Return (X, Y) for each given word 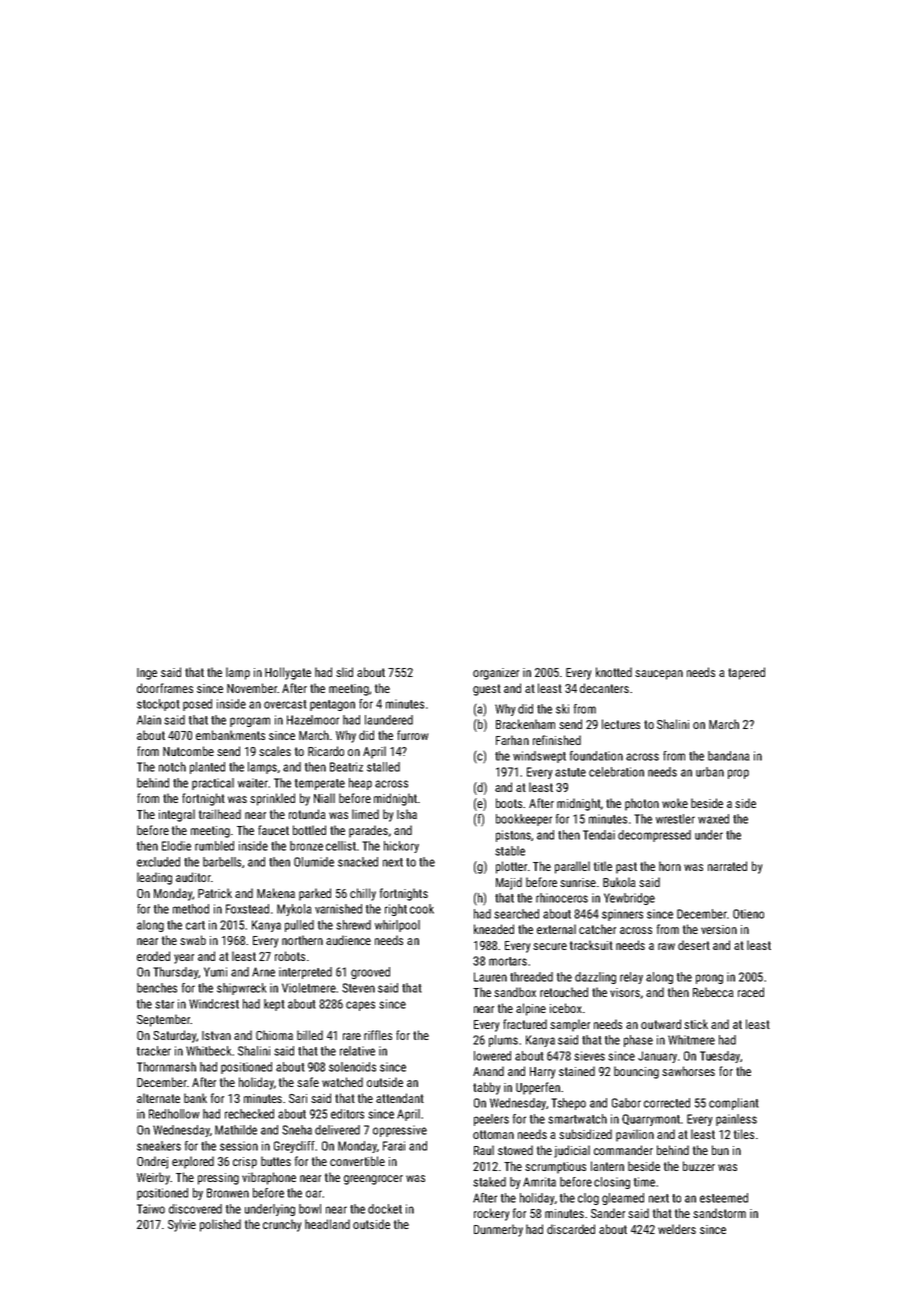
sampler (570, 1025)
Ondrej (152, 1162)
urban (710, 772)
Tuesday (720, 1057)
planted (207, 768)
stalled (383, 767)
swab (193, 940)
